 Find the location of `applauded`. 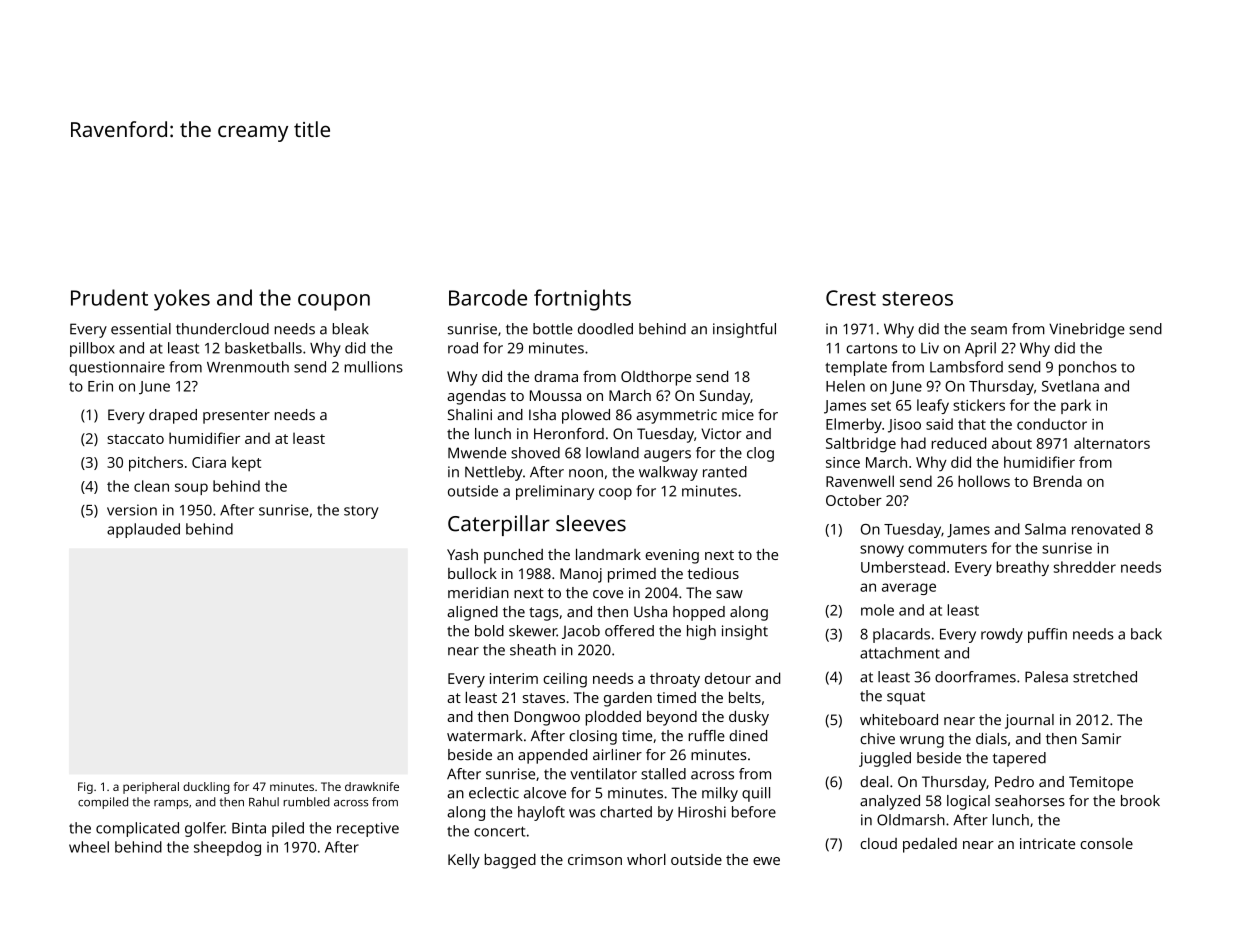

applauded is located at coordinates (143, 530).
